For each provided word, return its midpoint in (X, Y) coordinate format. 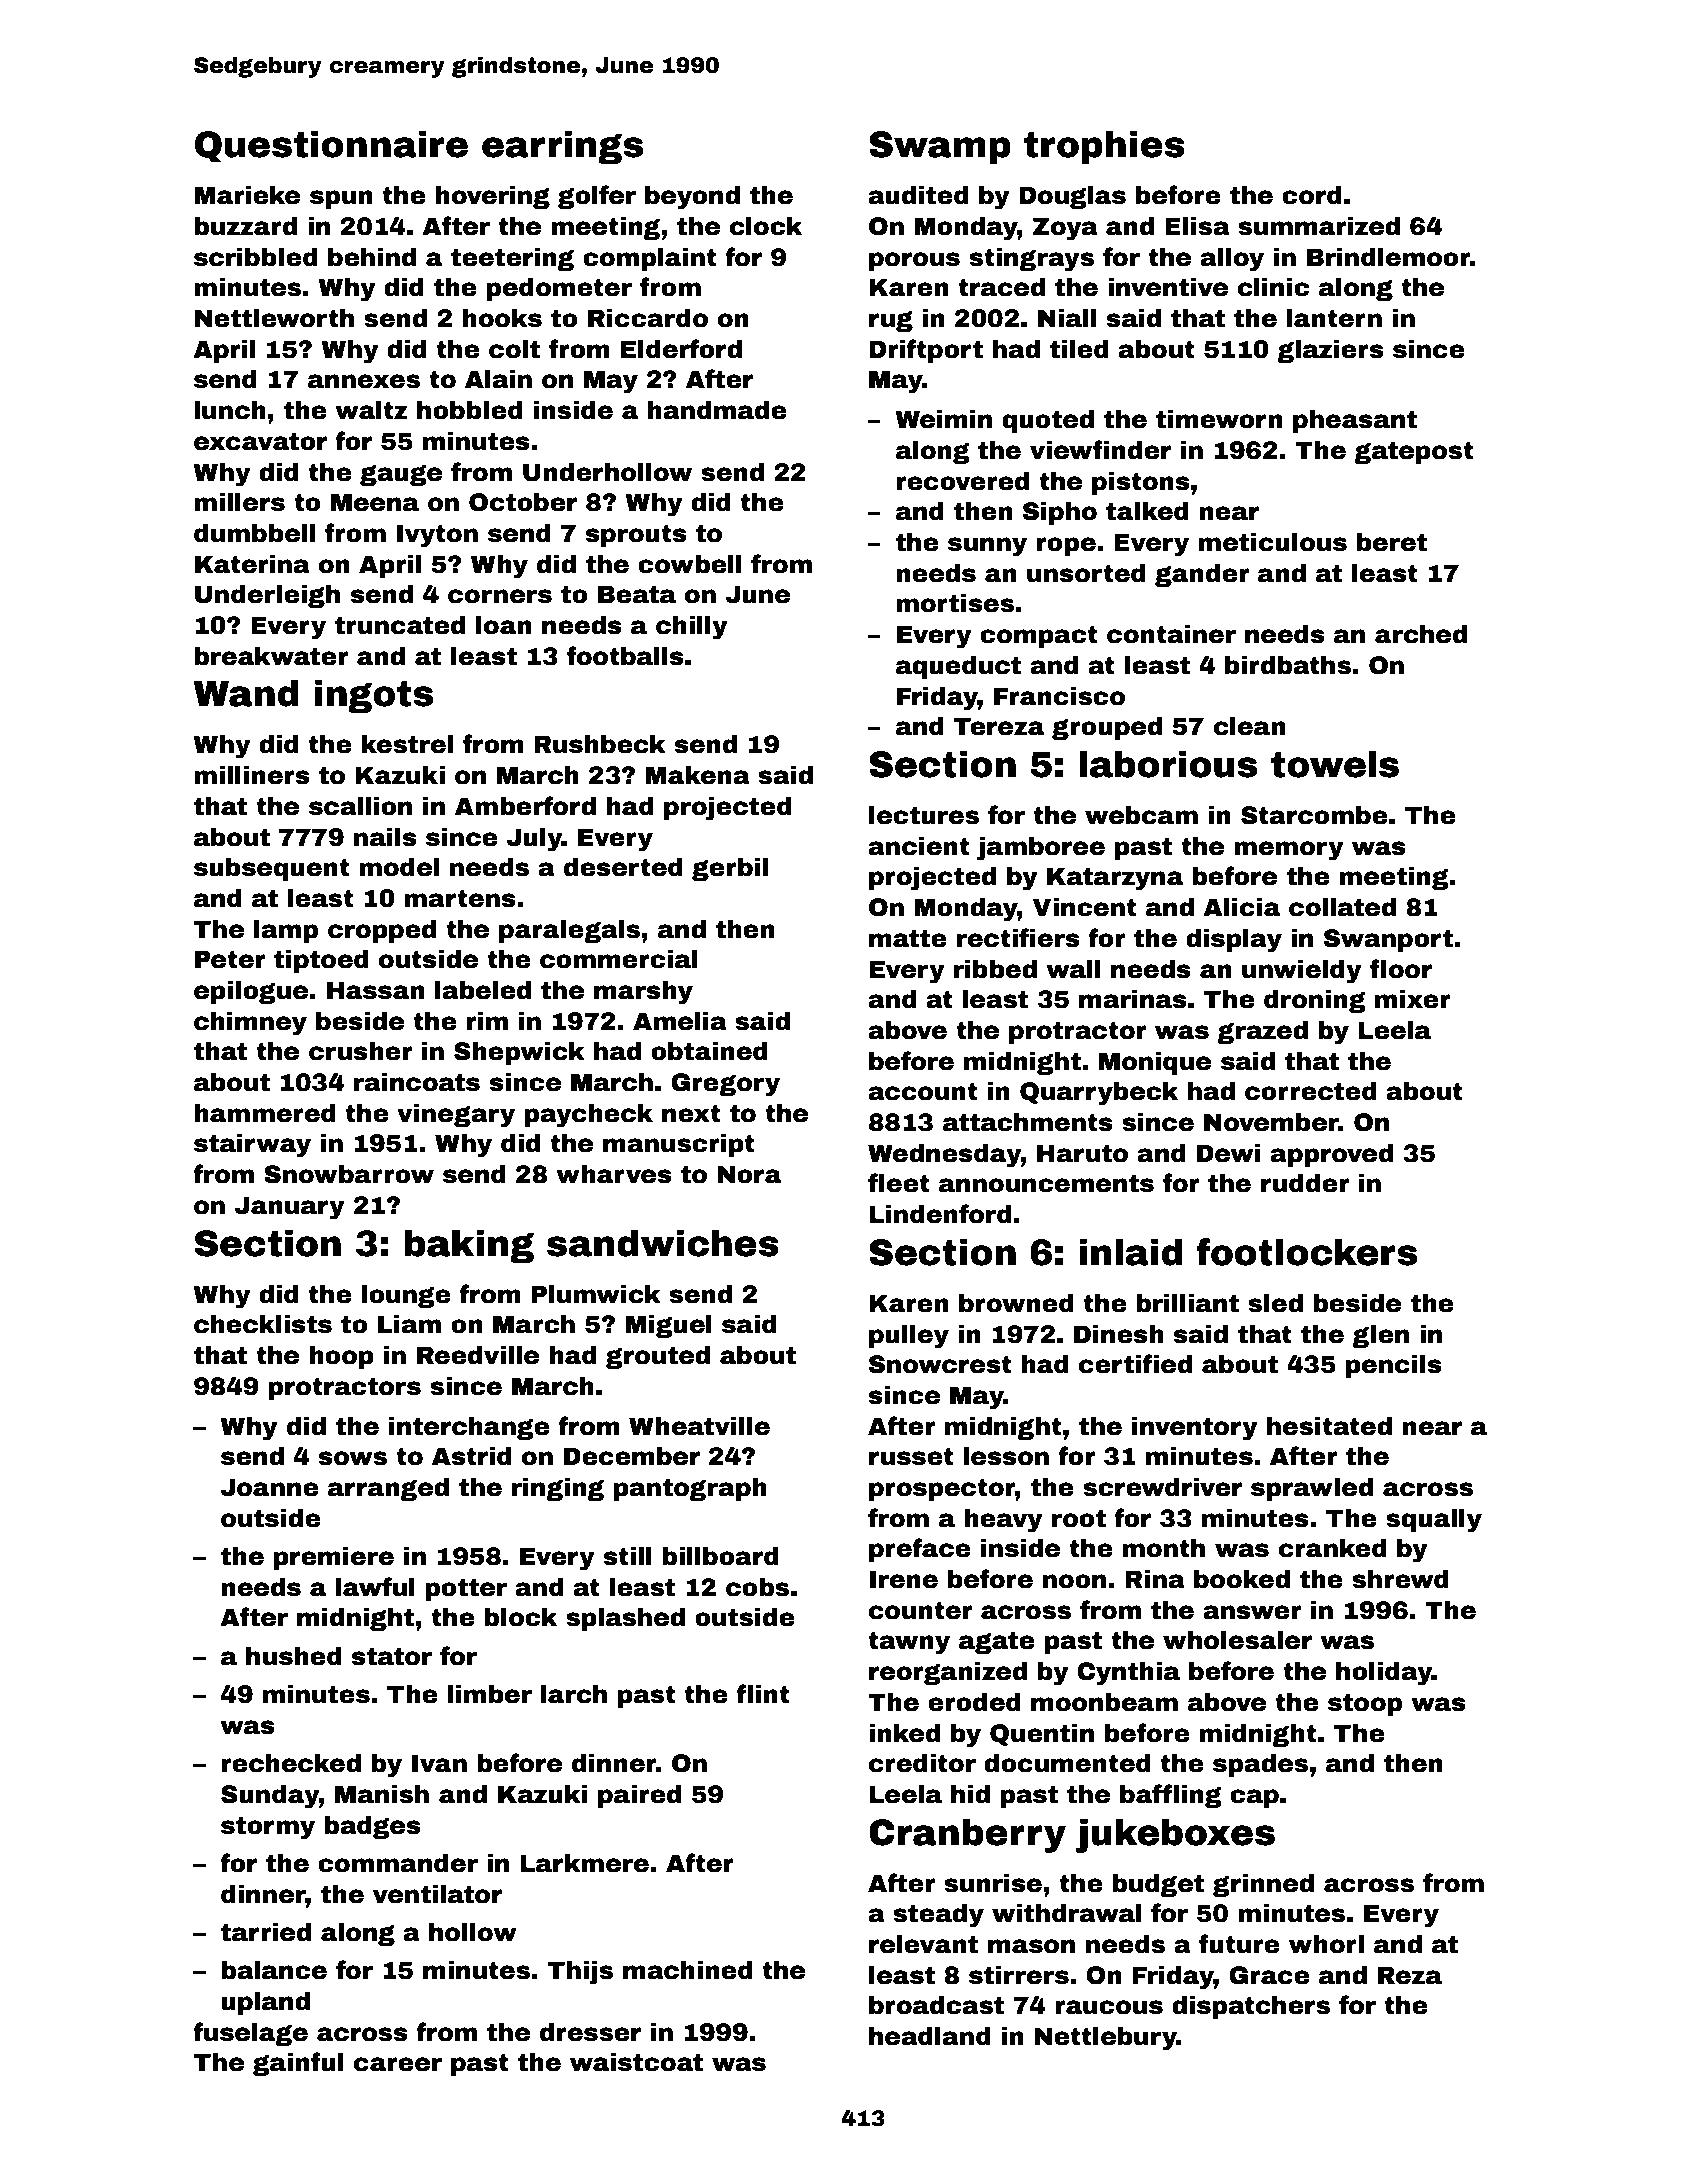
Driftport (926, 351)
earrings (562, 147)
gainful (298, 2064)
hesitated (1329, 1426)
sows (353, 1458)
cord (1312, 195)
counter (921, 1610)
